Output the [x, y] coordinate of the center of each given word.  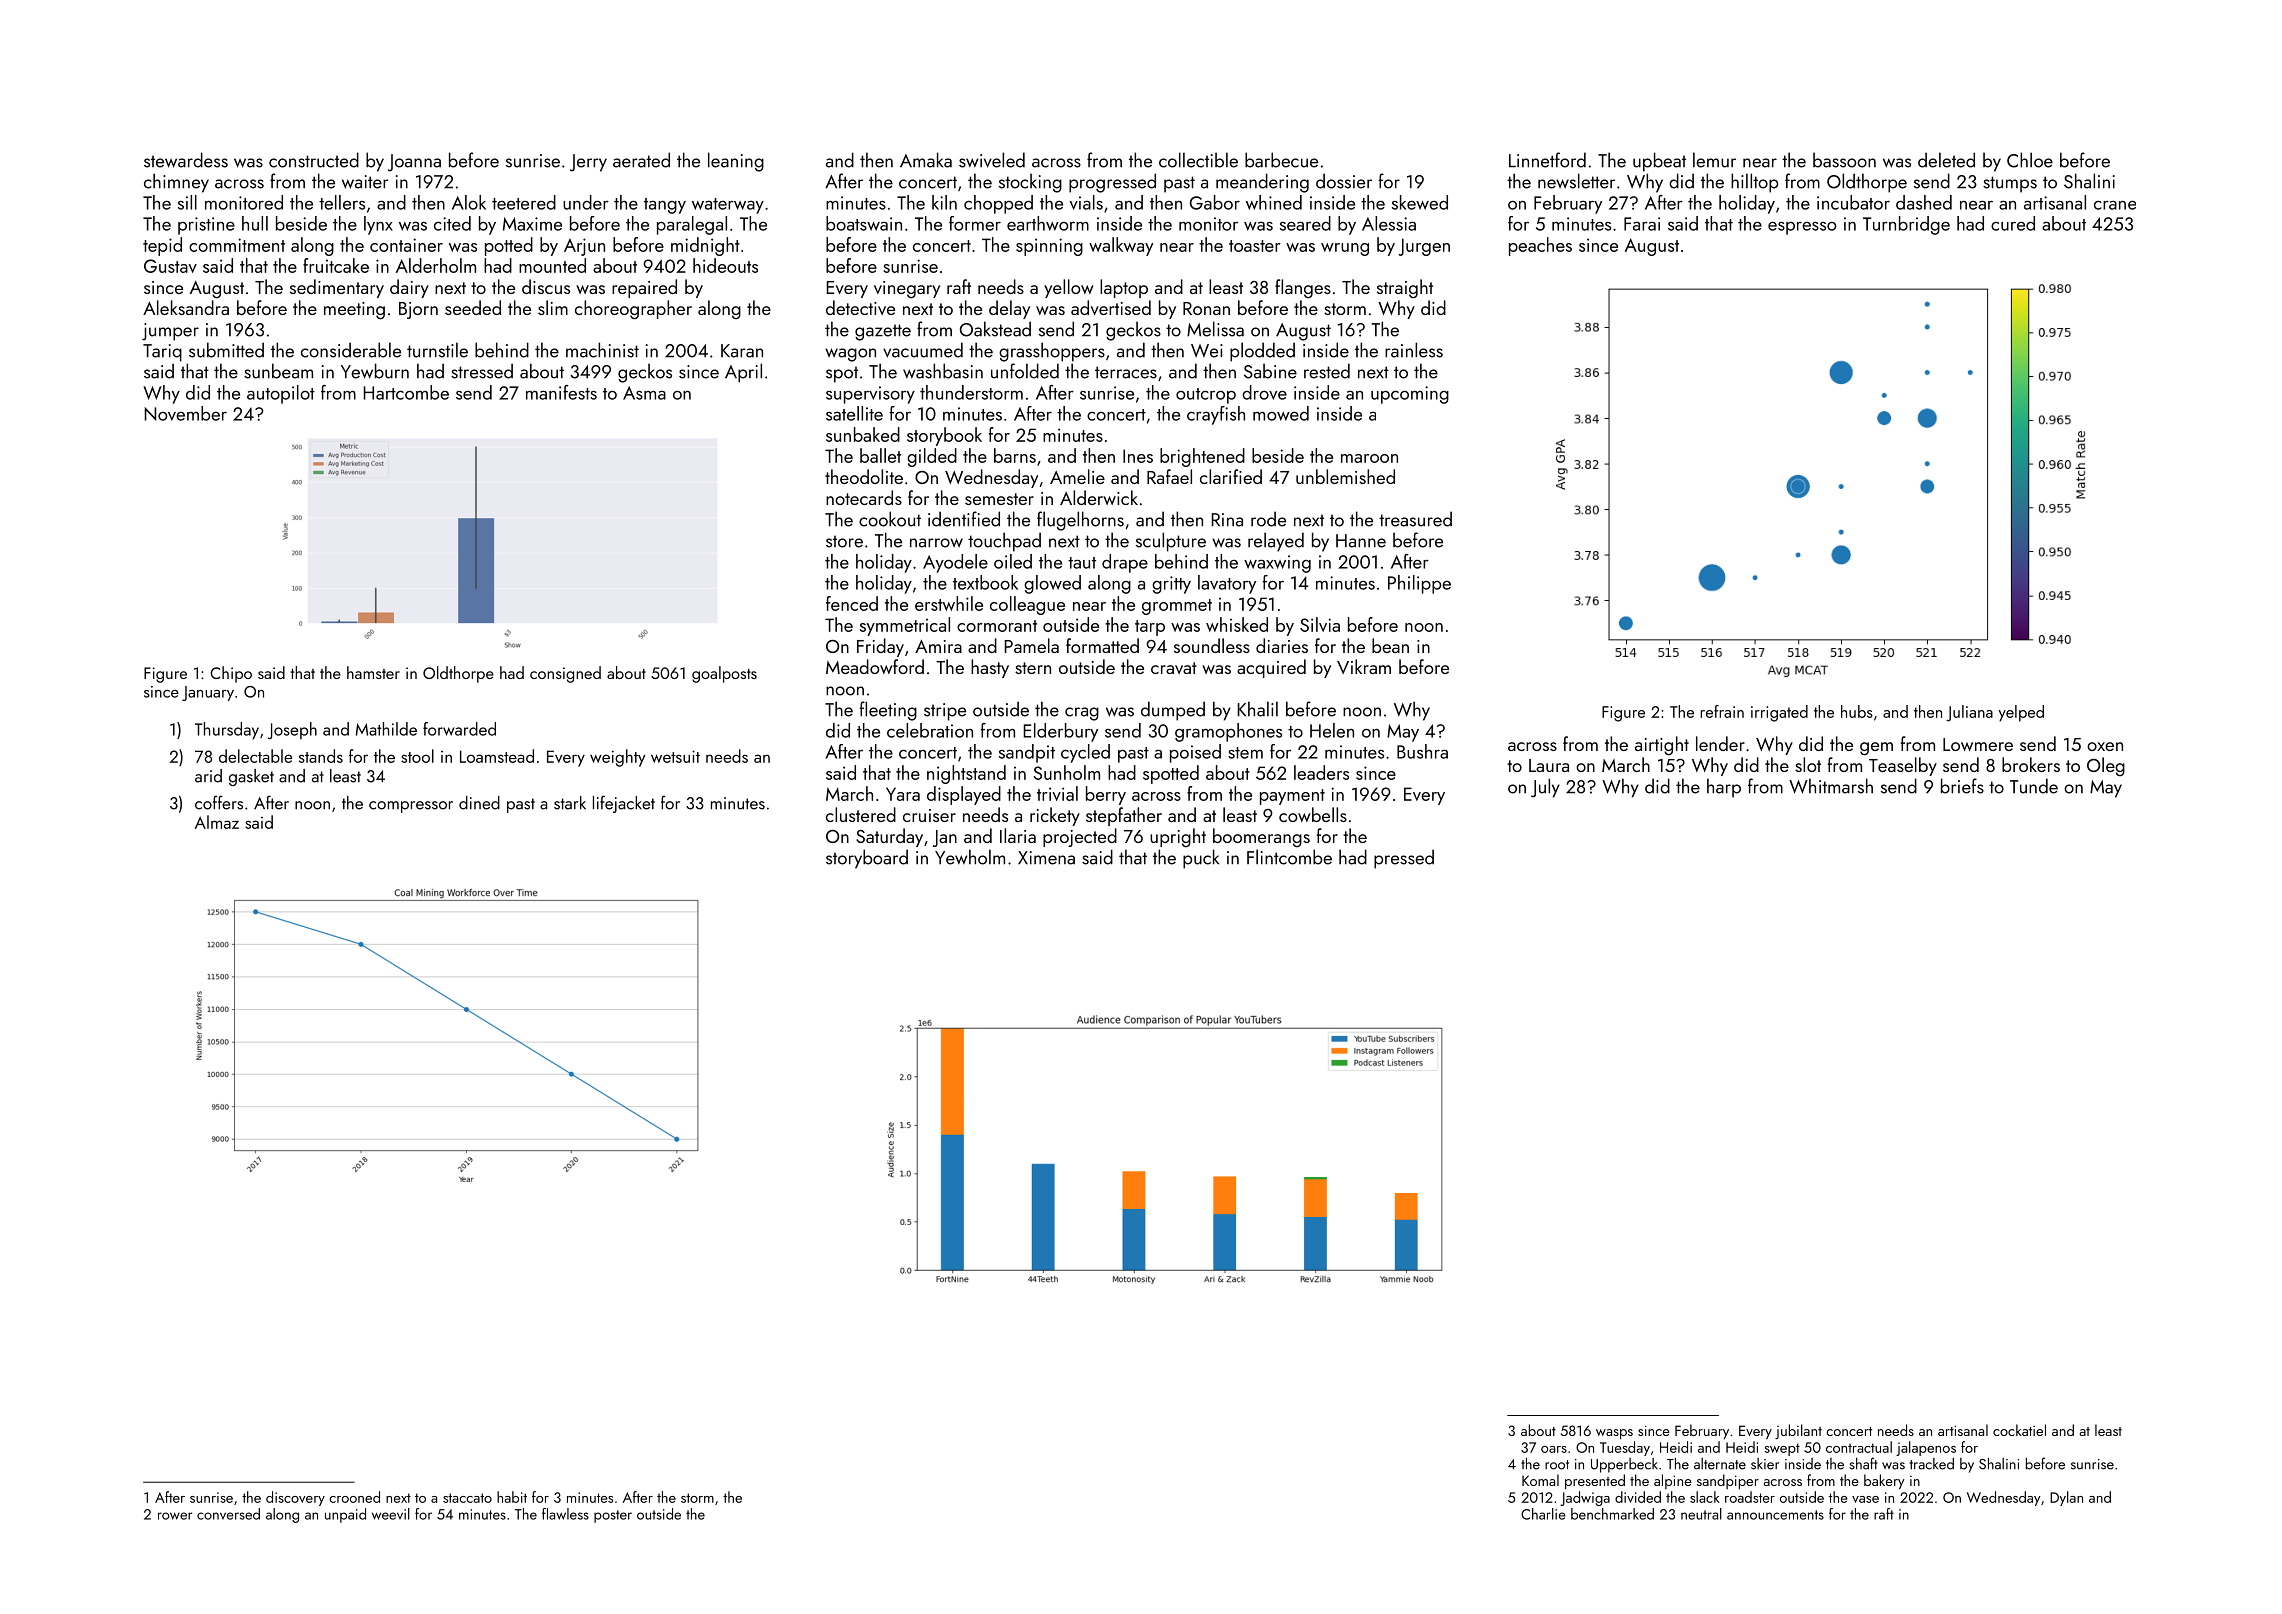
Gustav [170, 266]
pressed [1404, 859]
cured [2013, 223]
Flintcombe [1289, 857]
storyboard [867, 859]
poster [613, 1516]
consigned [565, 674]
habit [512, 1497]
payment [1292, 797]
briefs [1962, 786]
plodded [1262, 352]
